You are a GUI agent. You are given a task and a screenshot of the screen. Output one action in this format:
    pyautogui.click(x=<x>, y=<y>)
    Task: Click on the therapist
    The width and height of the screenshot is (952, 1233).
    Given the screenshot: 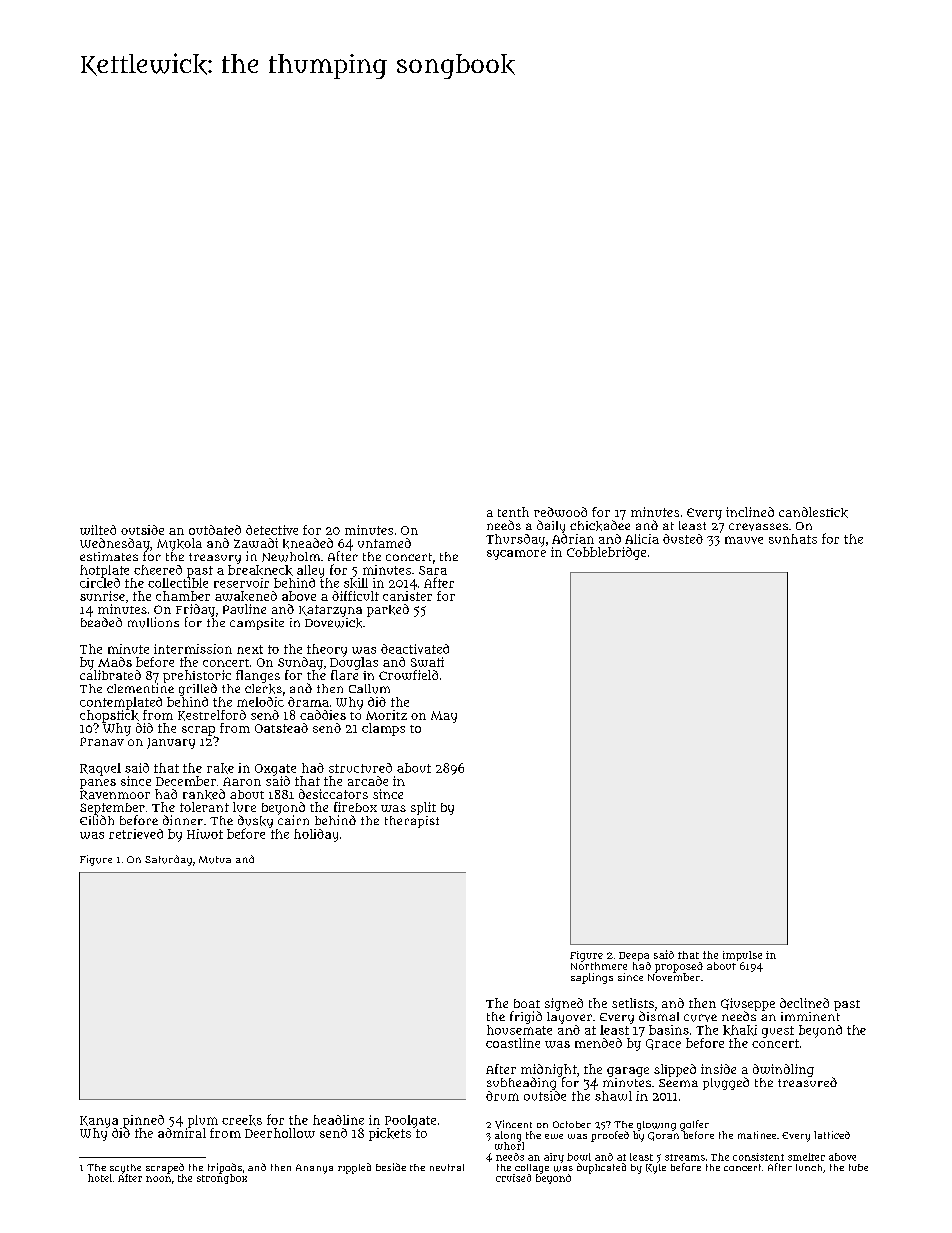 What is the action you would take?
    pyautogui.click(x=412, y=822)
